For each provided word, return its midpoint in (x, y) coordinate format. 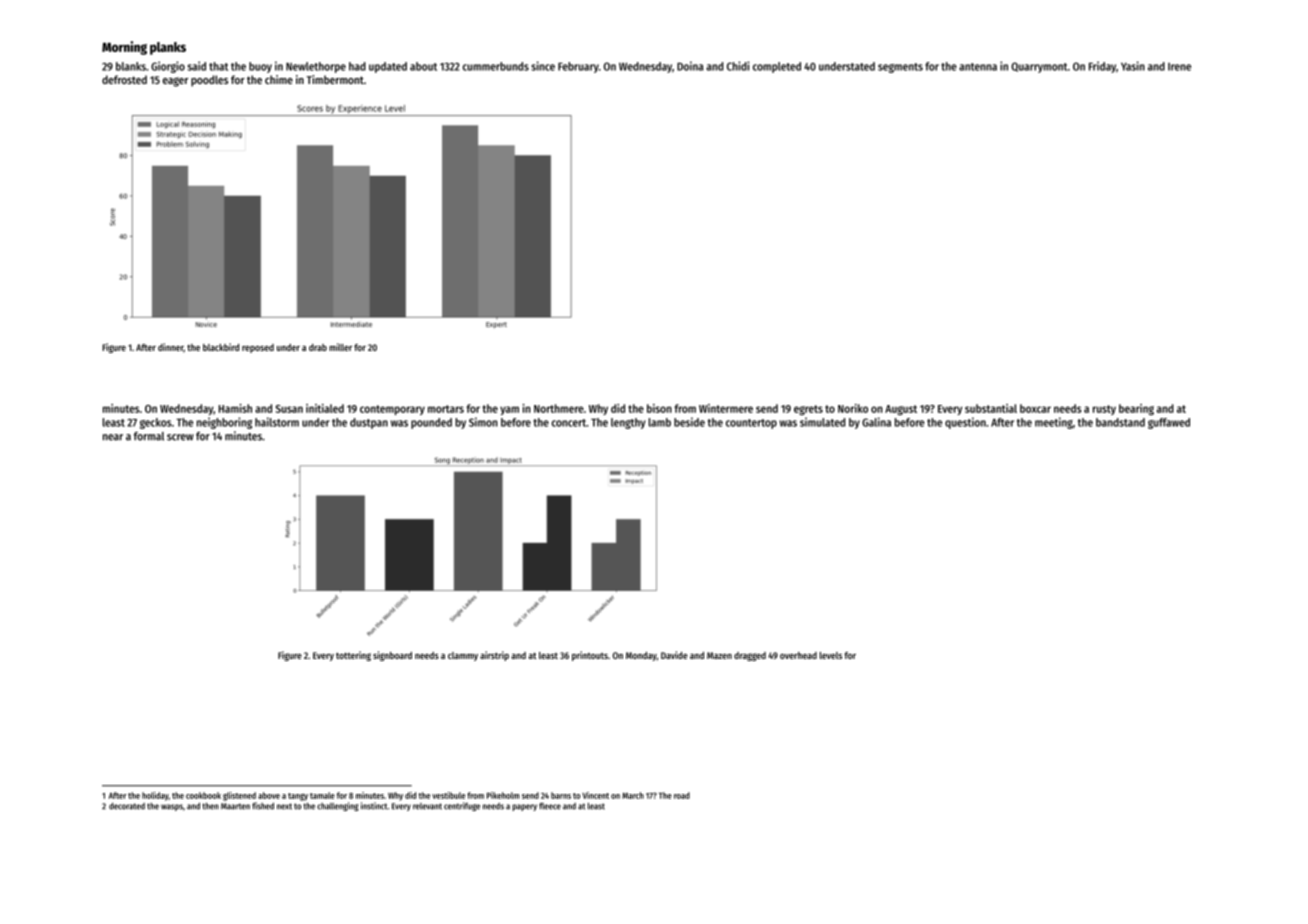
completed (777, 67)
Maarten (235, 806)
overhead (798, 655)
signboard (392, 656)
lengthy (628, 423)
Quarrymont (1039, 67)
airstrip (494, 656)
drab (318, 347)
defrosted (124, 79)
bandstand (1120, 422)
